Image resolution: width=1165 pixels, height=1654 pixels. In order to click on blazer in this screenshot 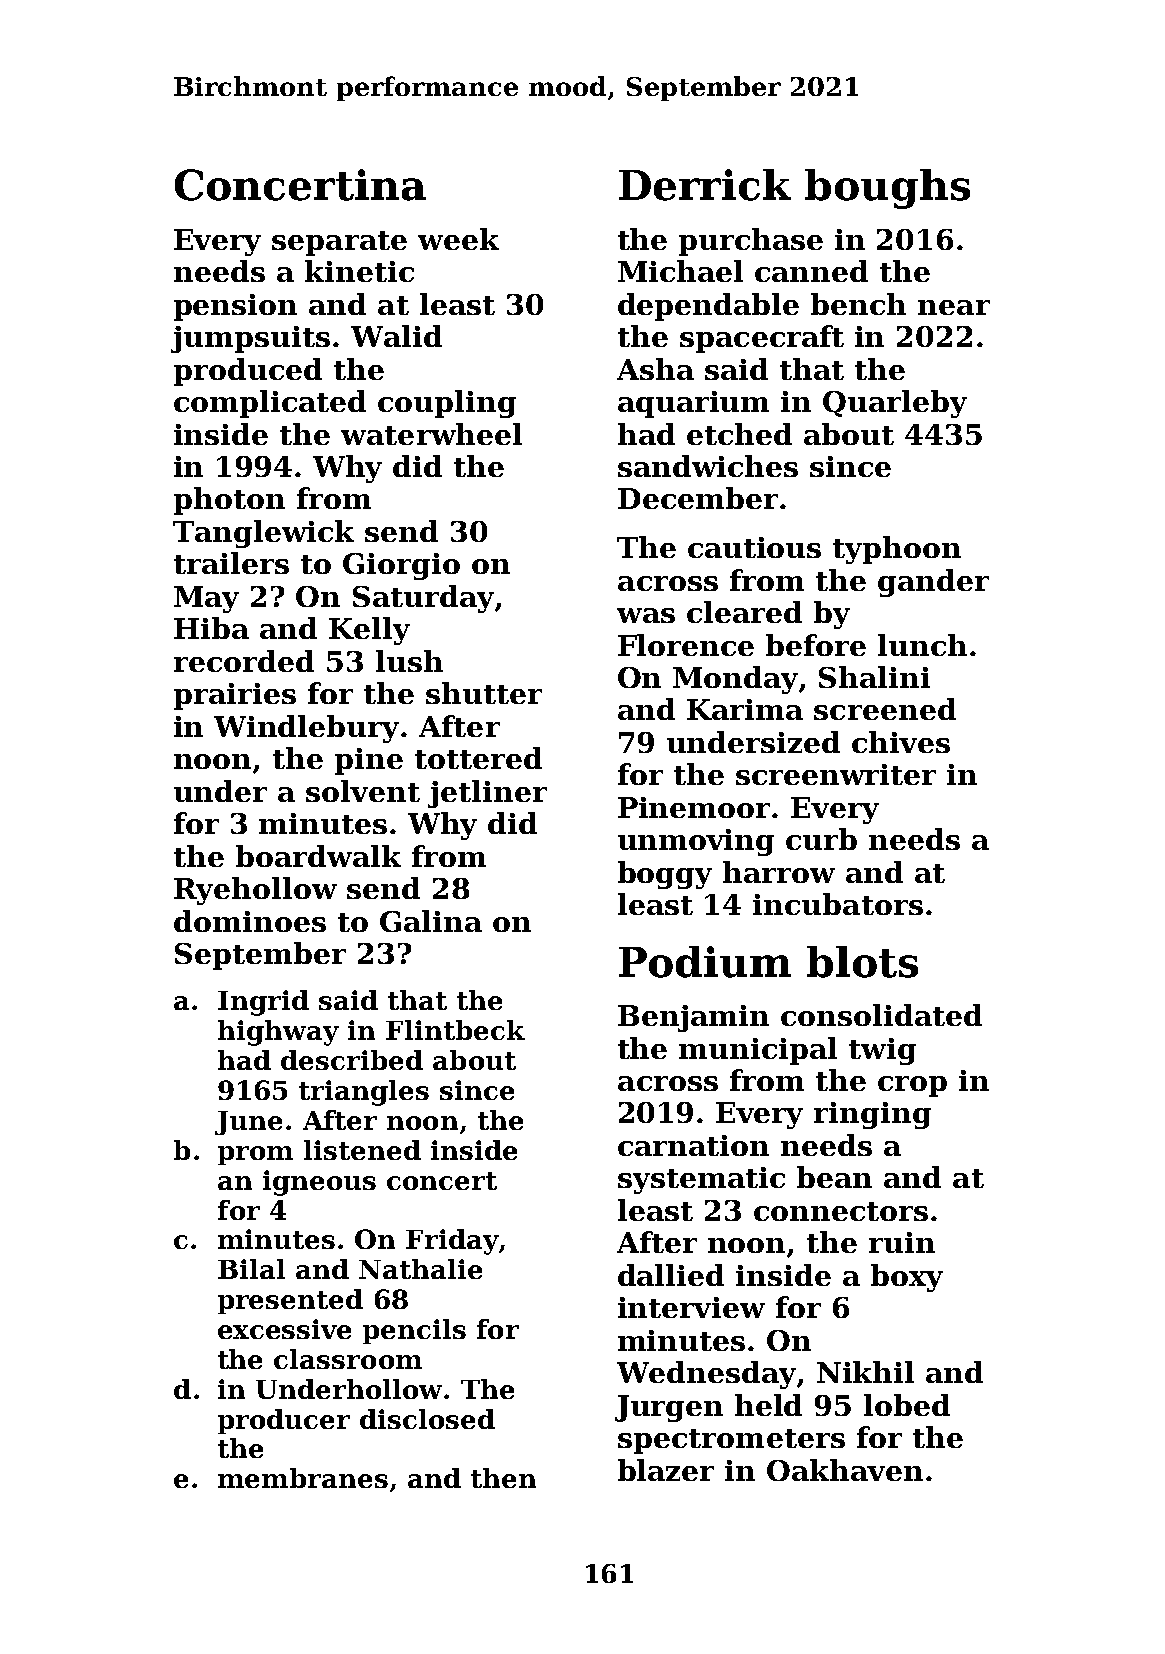, I will do `click(666, 1470)`.
